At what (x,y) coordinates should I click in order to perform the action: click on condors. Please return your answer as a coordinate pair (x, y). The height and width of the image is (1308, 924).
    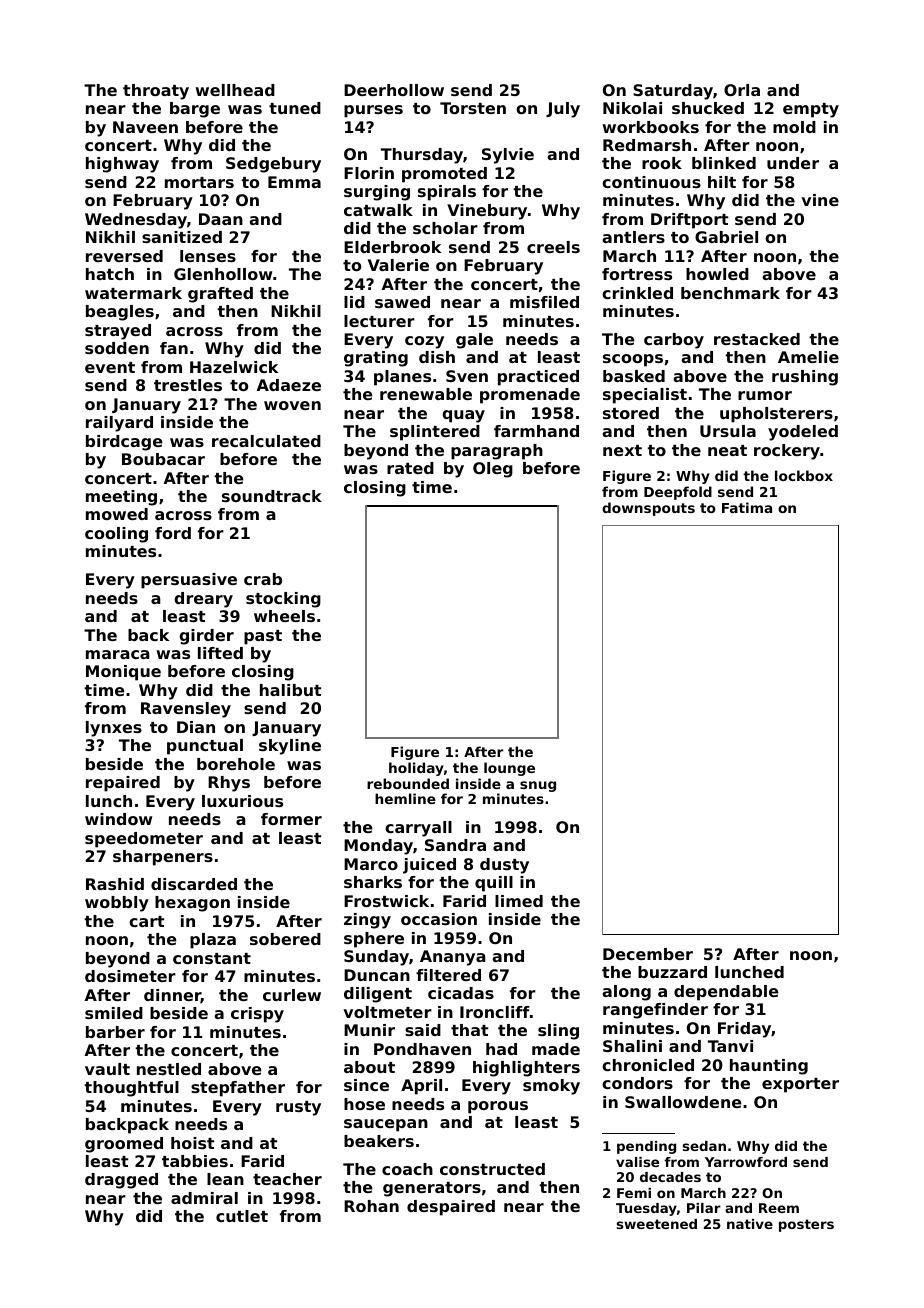
    Looking at the image, I should click on (637, 1083).
